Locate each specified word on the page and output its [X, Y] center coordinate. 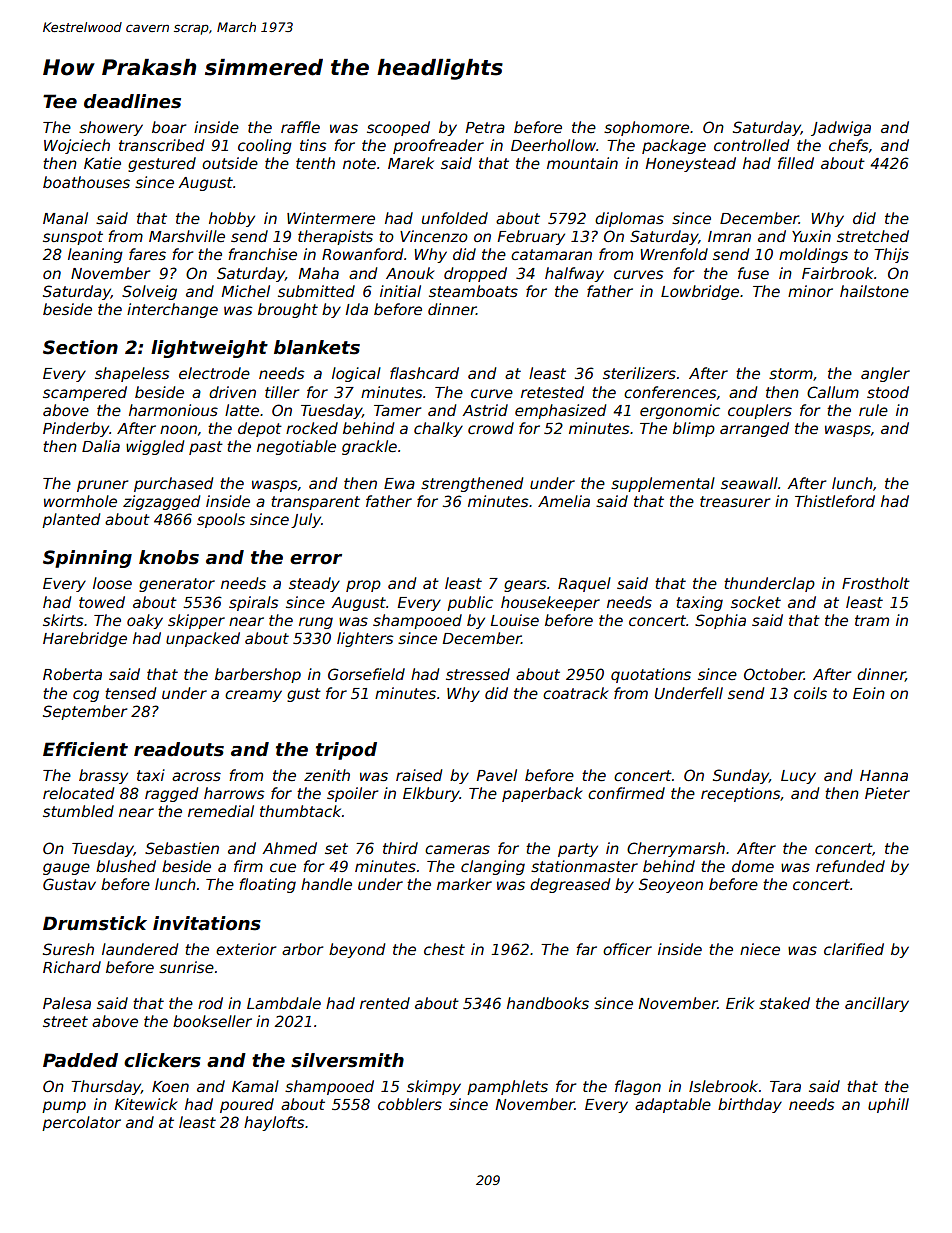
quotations [651, 675]
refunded [850, 866]
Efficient [85, 749]
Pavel [496, 775]
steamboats [473, 291]
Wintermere [331, 218]
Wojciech [77, 146]
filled [796, 163]
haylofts [274, 1123]
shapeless [132, 374]
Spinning [87, 559]
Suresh [68, 949]
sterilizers [639, 373]
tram [872, 620]
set [336, 848]
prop [363, 586]
